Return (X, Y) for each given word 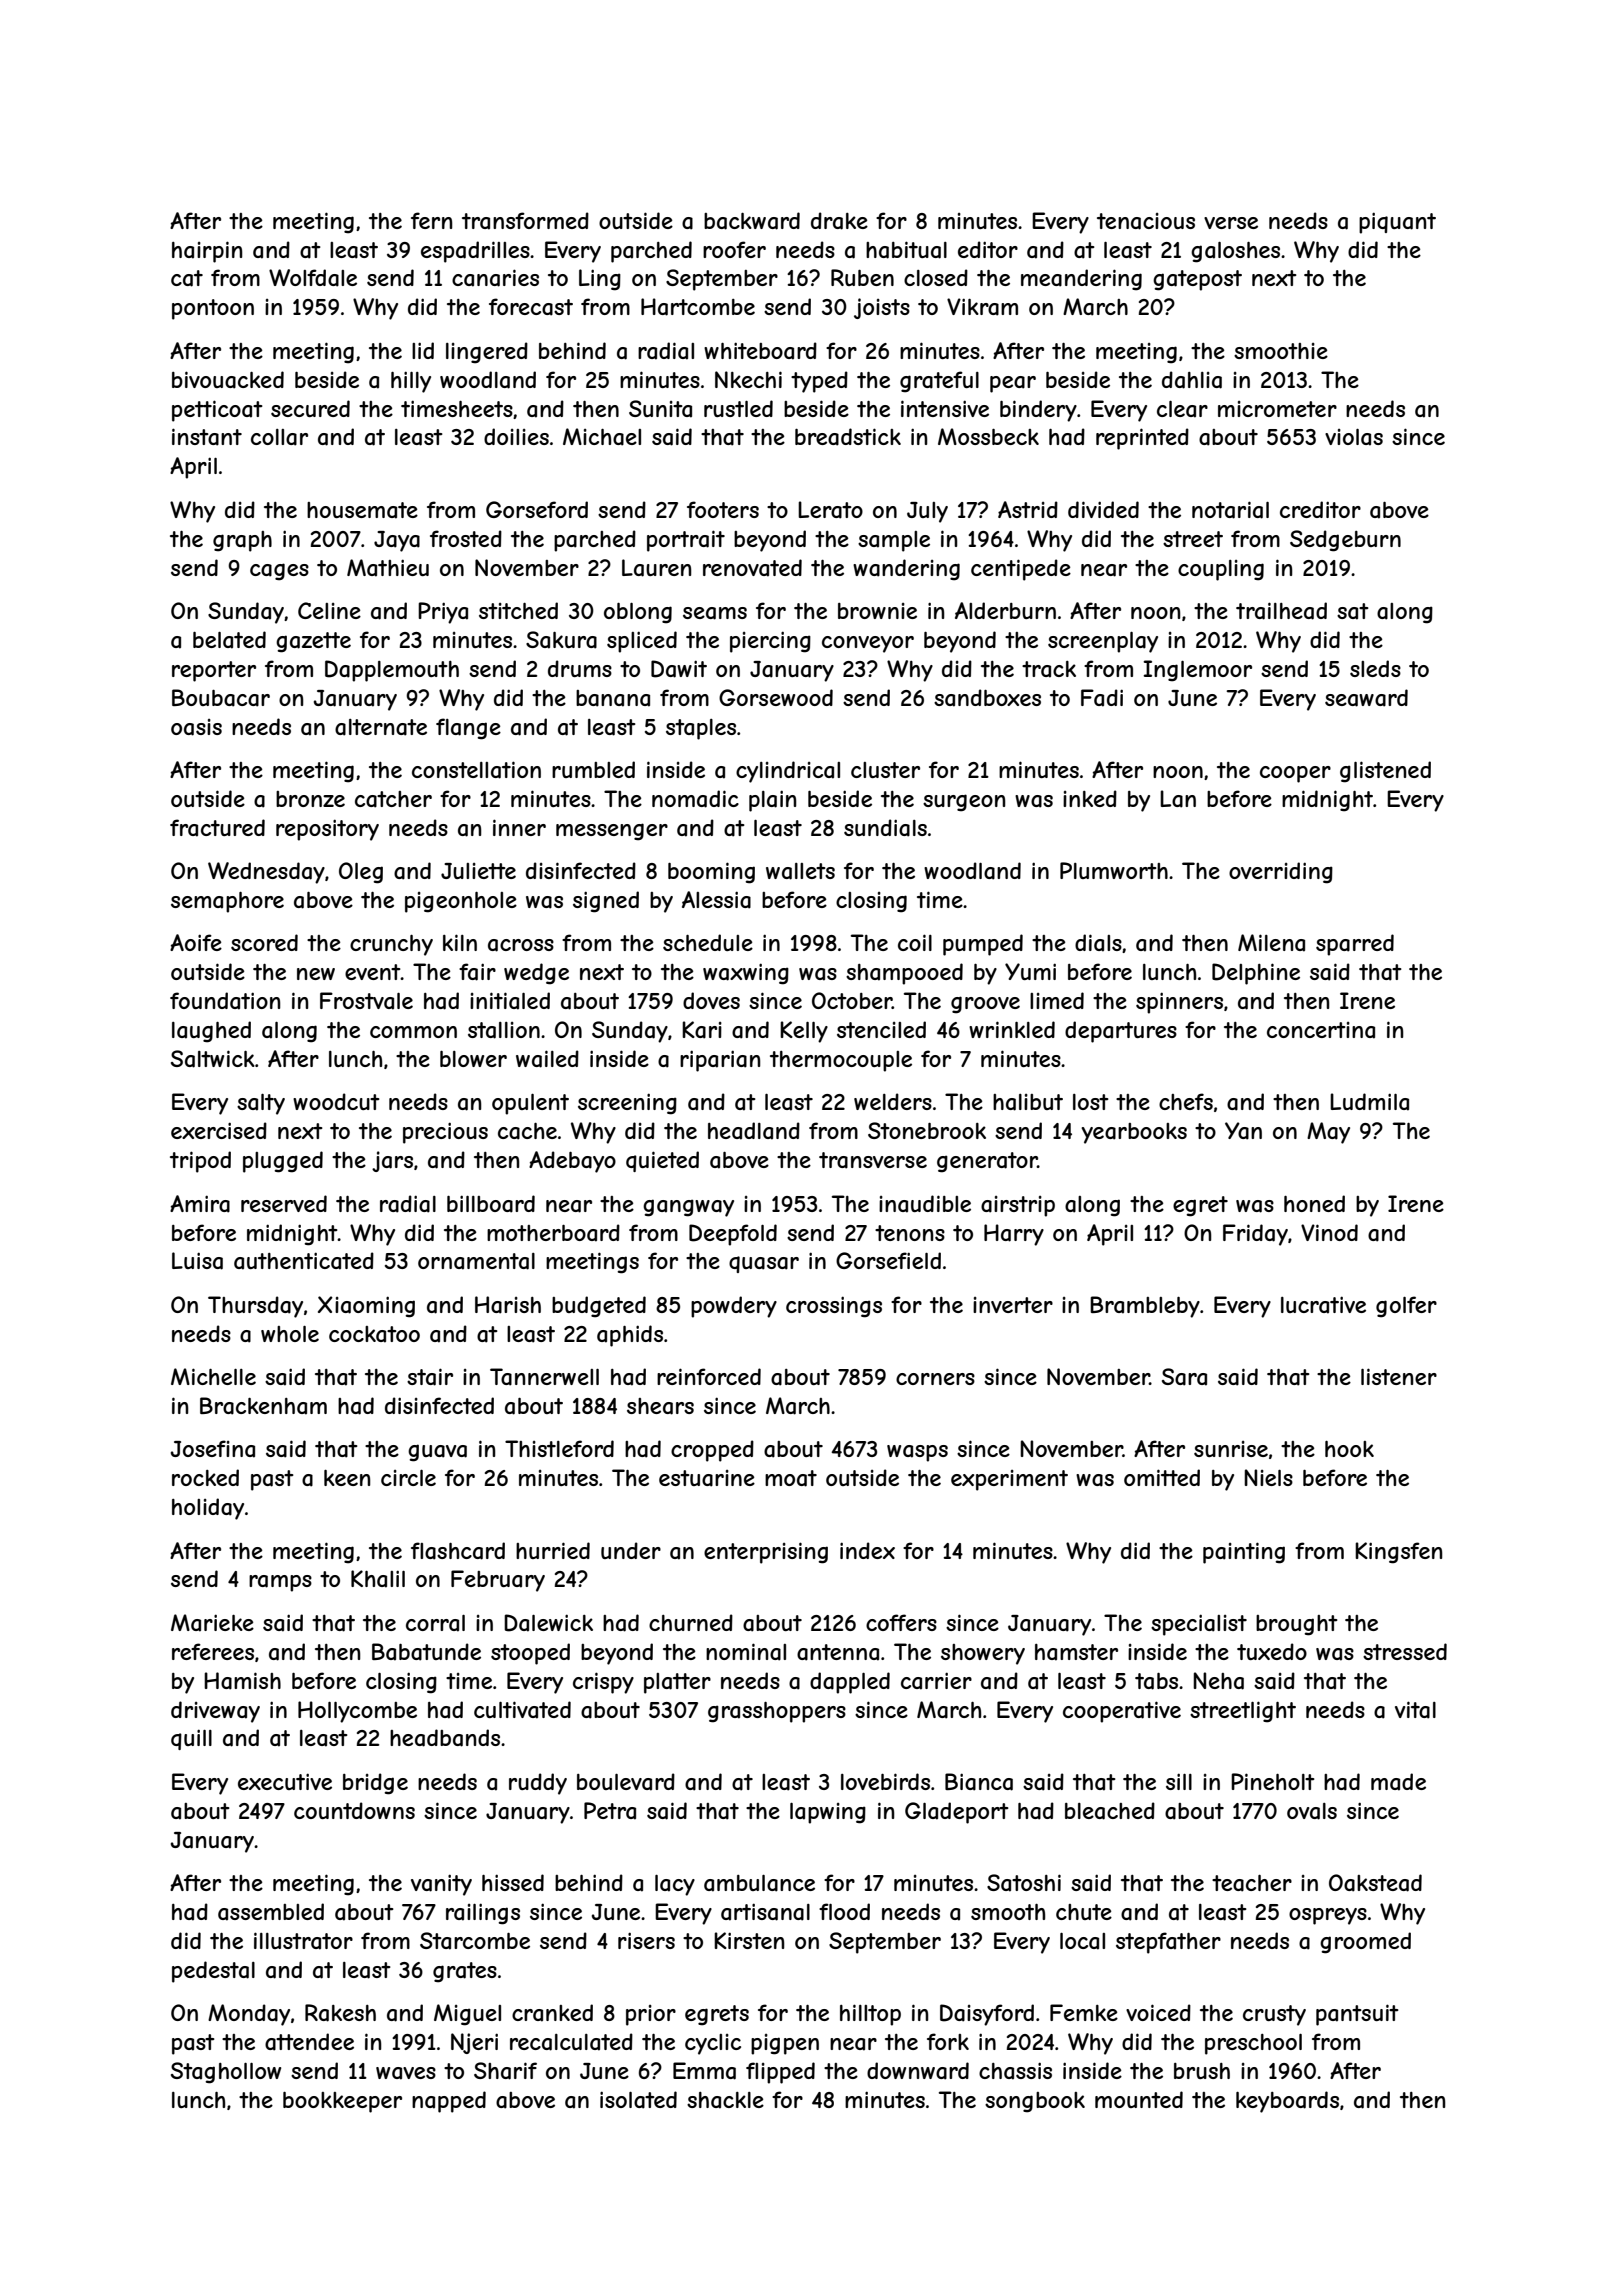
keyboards (1287, 2102)
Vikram (982, 307)
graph (242, 541)
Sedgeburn (1345, 541)
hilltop (870, 2015)
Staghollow (226, 2073)
